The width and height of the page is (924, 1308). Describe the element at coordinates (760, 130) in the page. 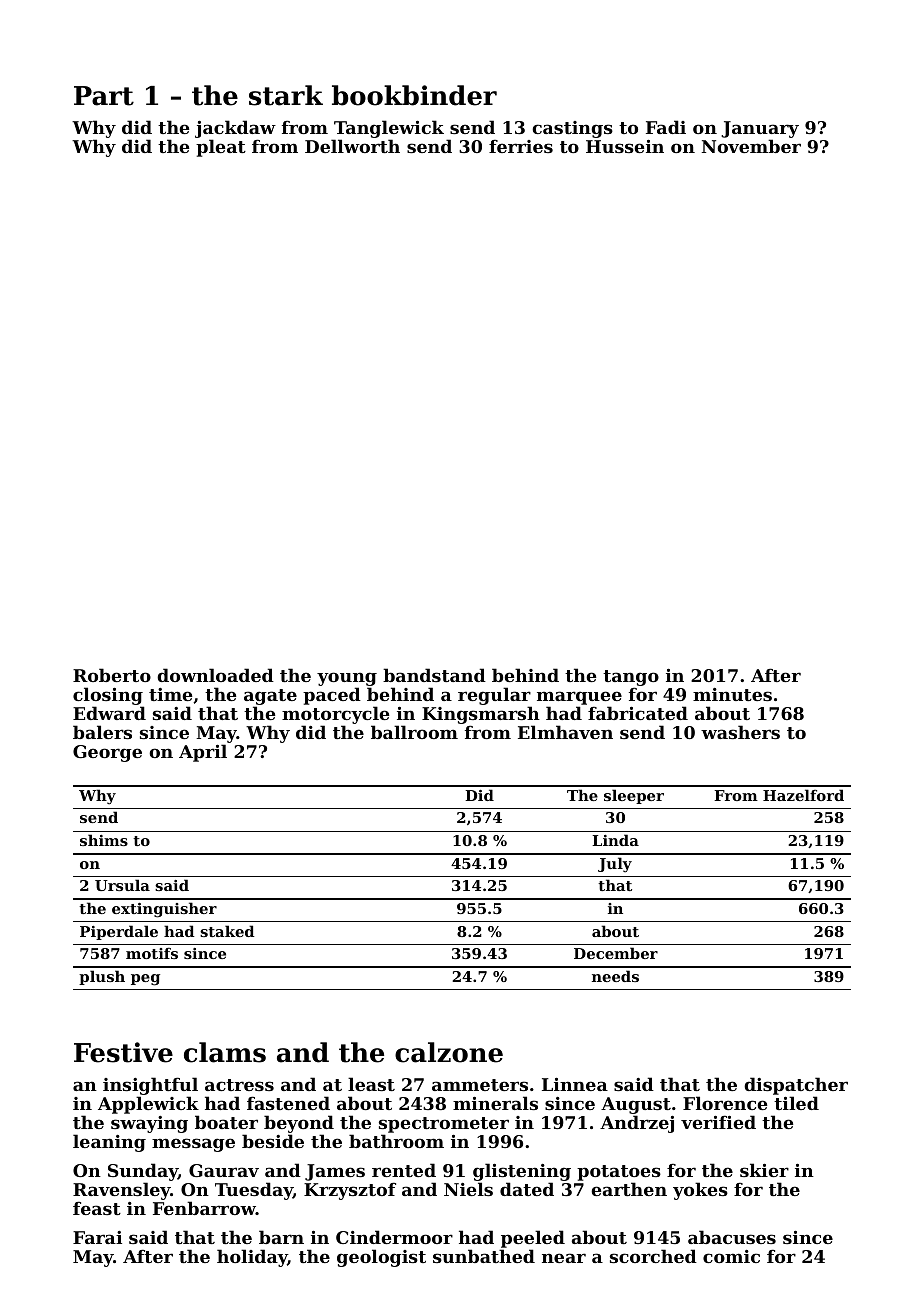

I see `January` at that location.
